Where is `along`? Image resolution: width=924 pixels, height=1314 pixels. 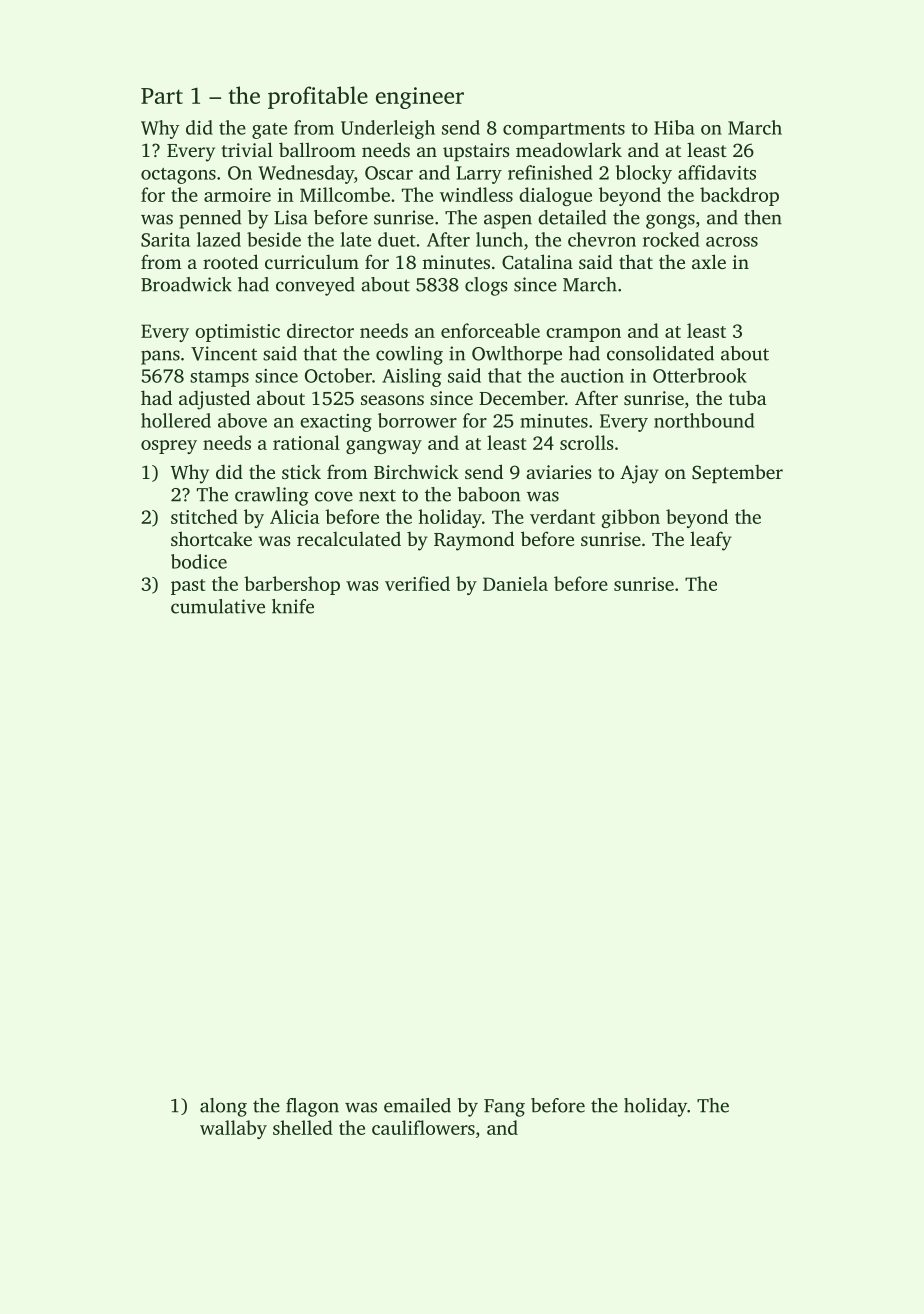 along is located at coordinates (223, 1107).
